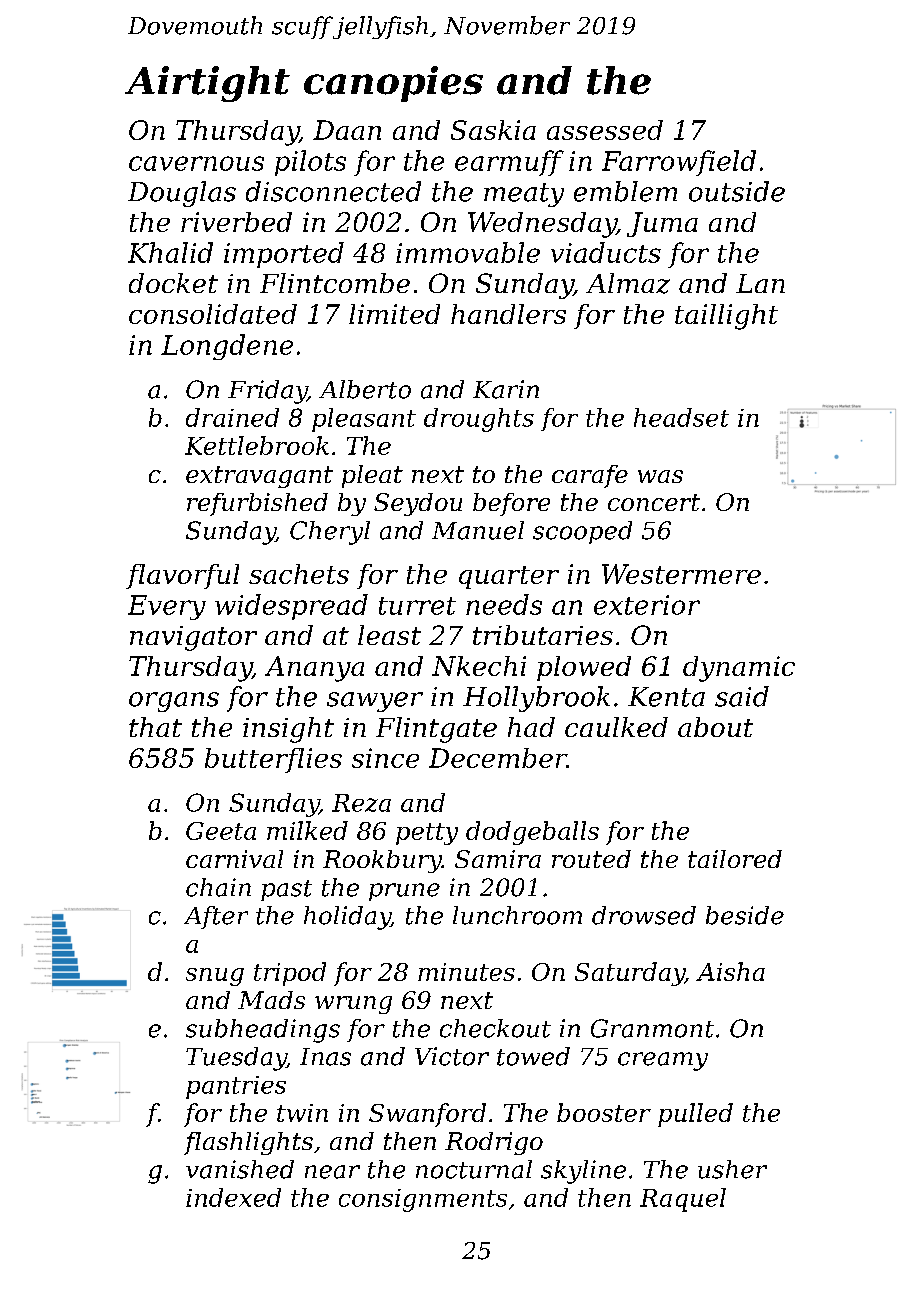  What do you see at coordinates (365, 389) in the image?
I see `Alberto` at bounding box center [365, 389].
